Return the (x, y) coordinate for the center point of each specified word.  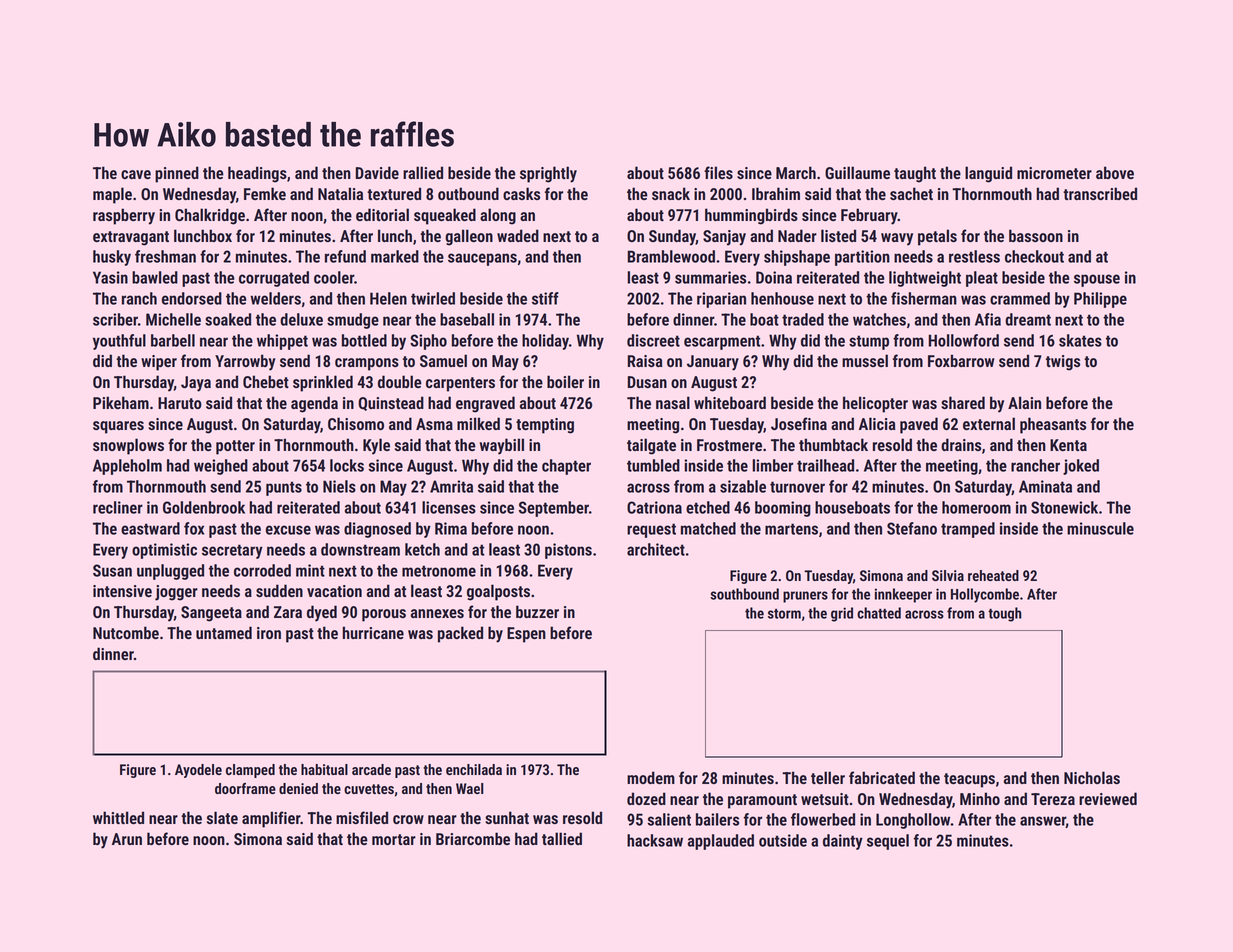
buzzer (537, 611)
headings (257, 174)
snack (671, 193)
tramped (968, 530)
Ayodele (198, 771)
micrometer (1054, 173)
